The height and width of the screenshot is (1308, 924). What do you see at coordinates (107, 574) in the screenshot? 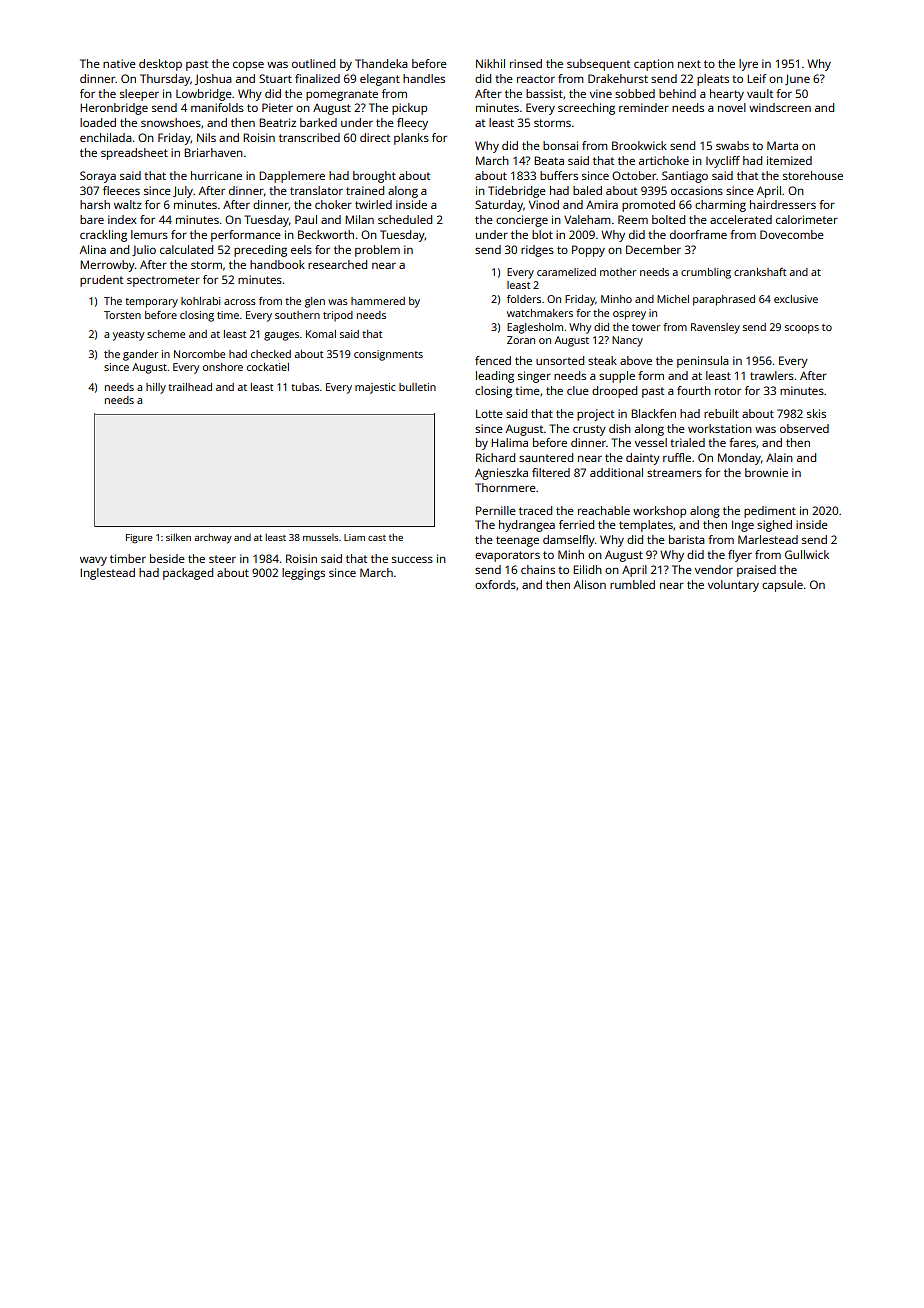
I see `Inglestead` at bounding box center [107, 574].
